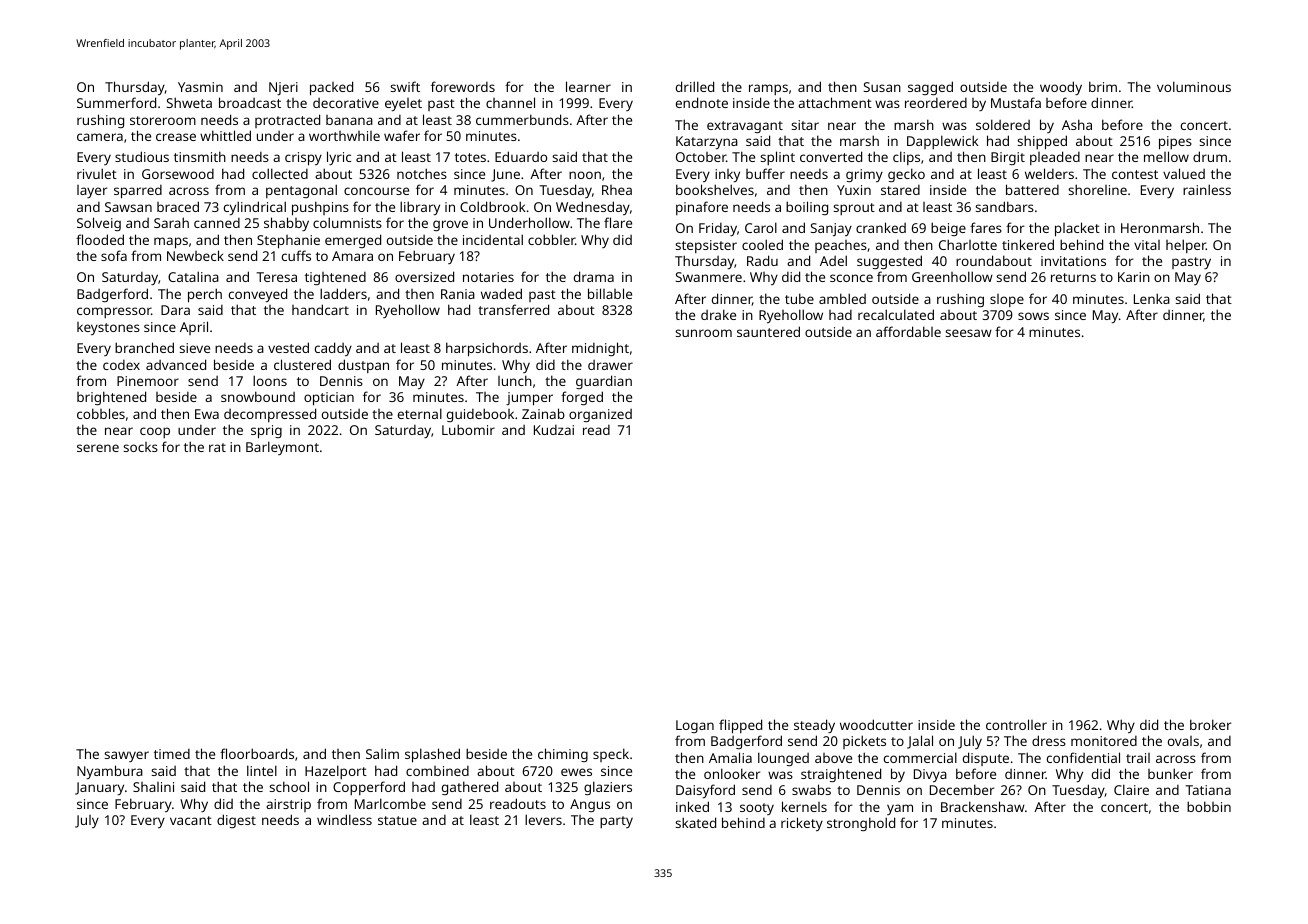 The width and height of the page is (1308, 924). Describe the element at coordinates (908, 331) in the page. I see `affordable` at that location.
